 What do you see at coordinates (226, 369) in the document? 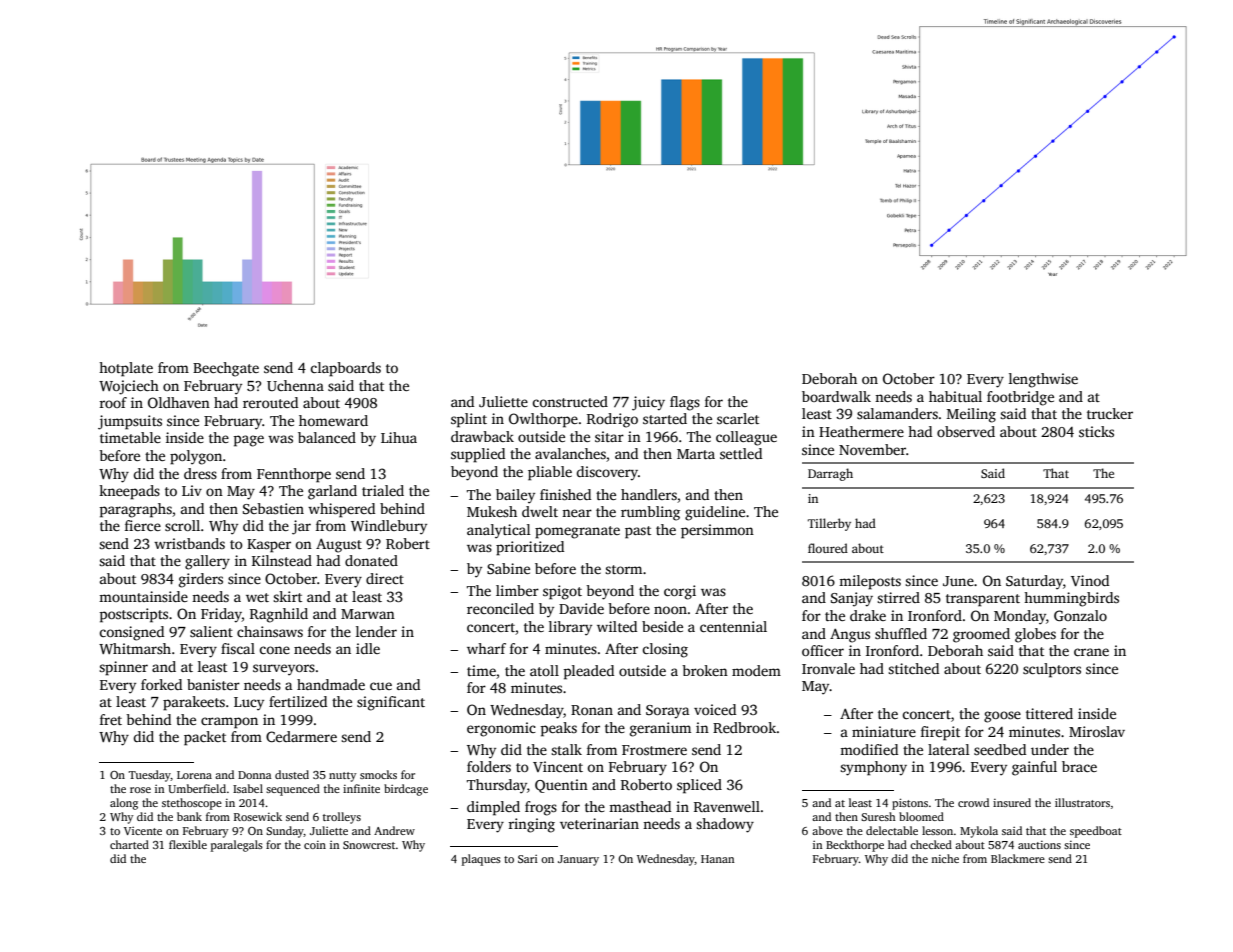
I see `Beechgate` at bounding box center [226, 369].
